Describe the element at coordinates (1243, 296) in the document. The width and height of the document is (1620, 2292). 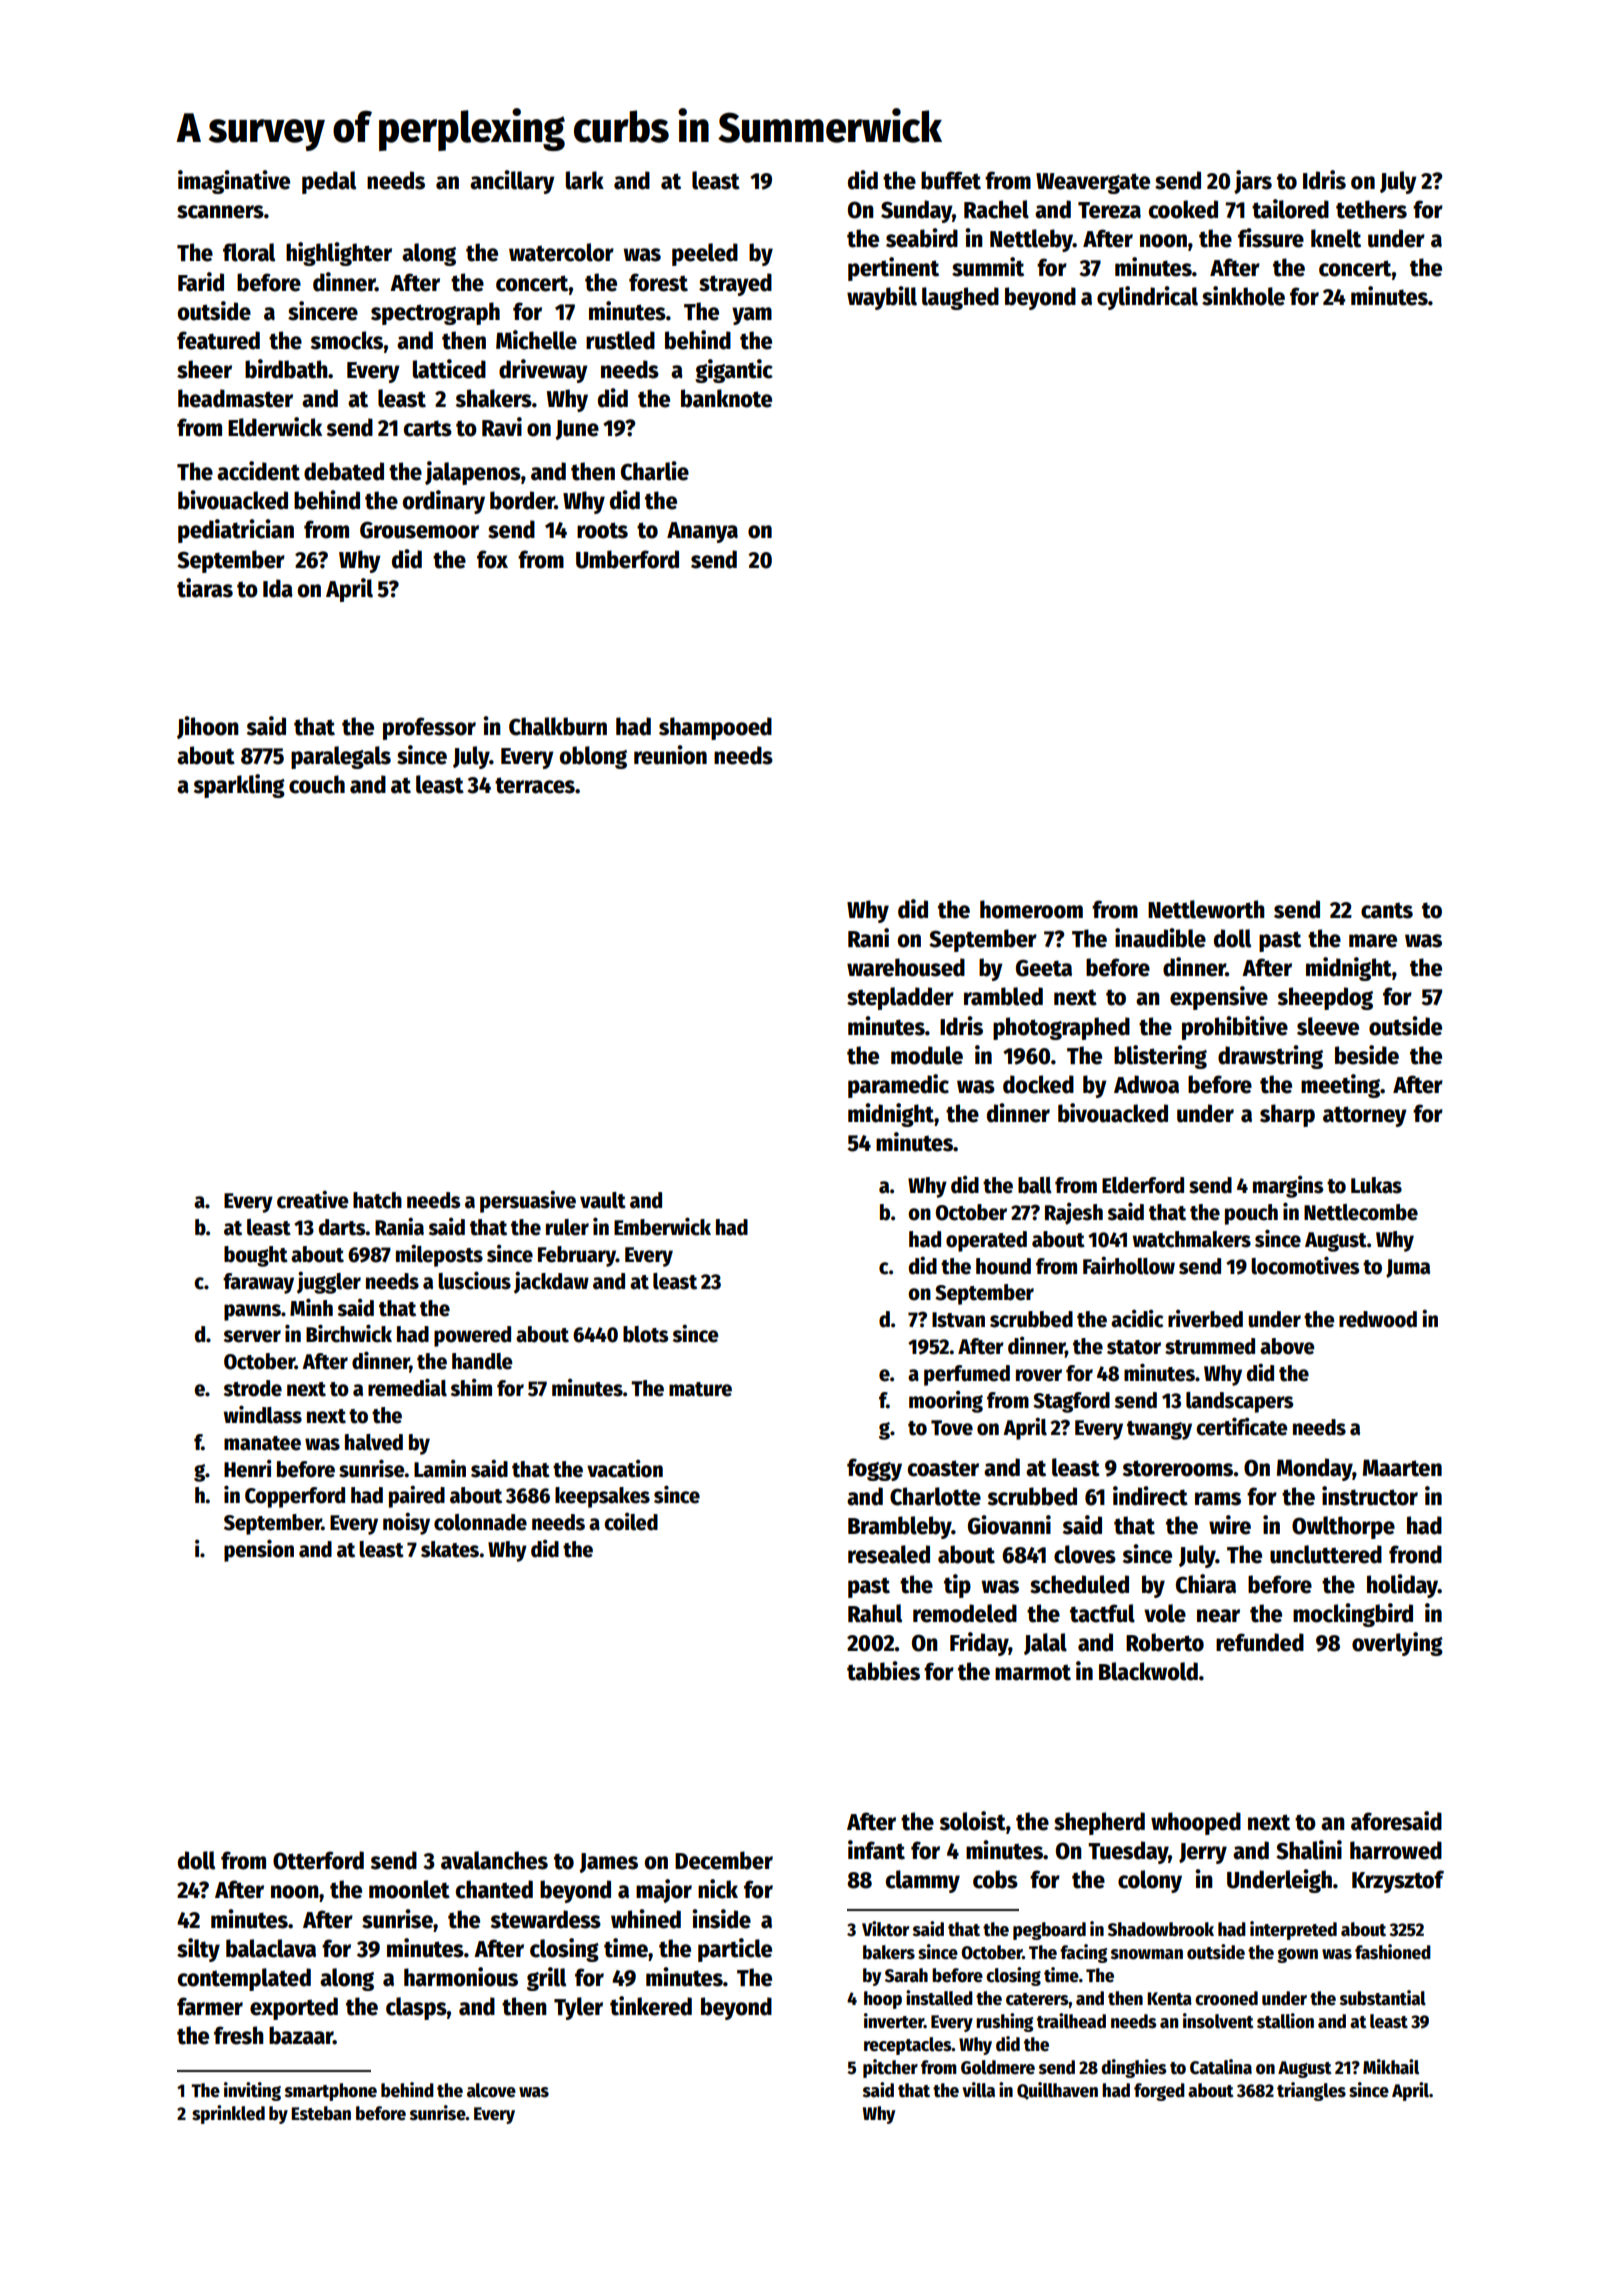
I see `sinkhole` at that location.
